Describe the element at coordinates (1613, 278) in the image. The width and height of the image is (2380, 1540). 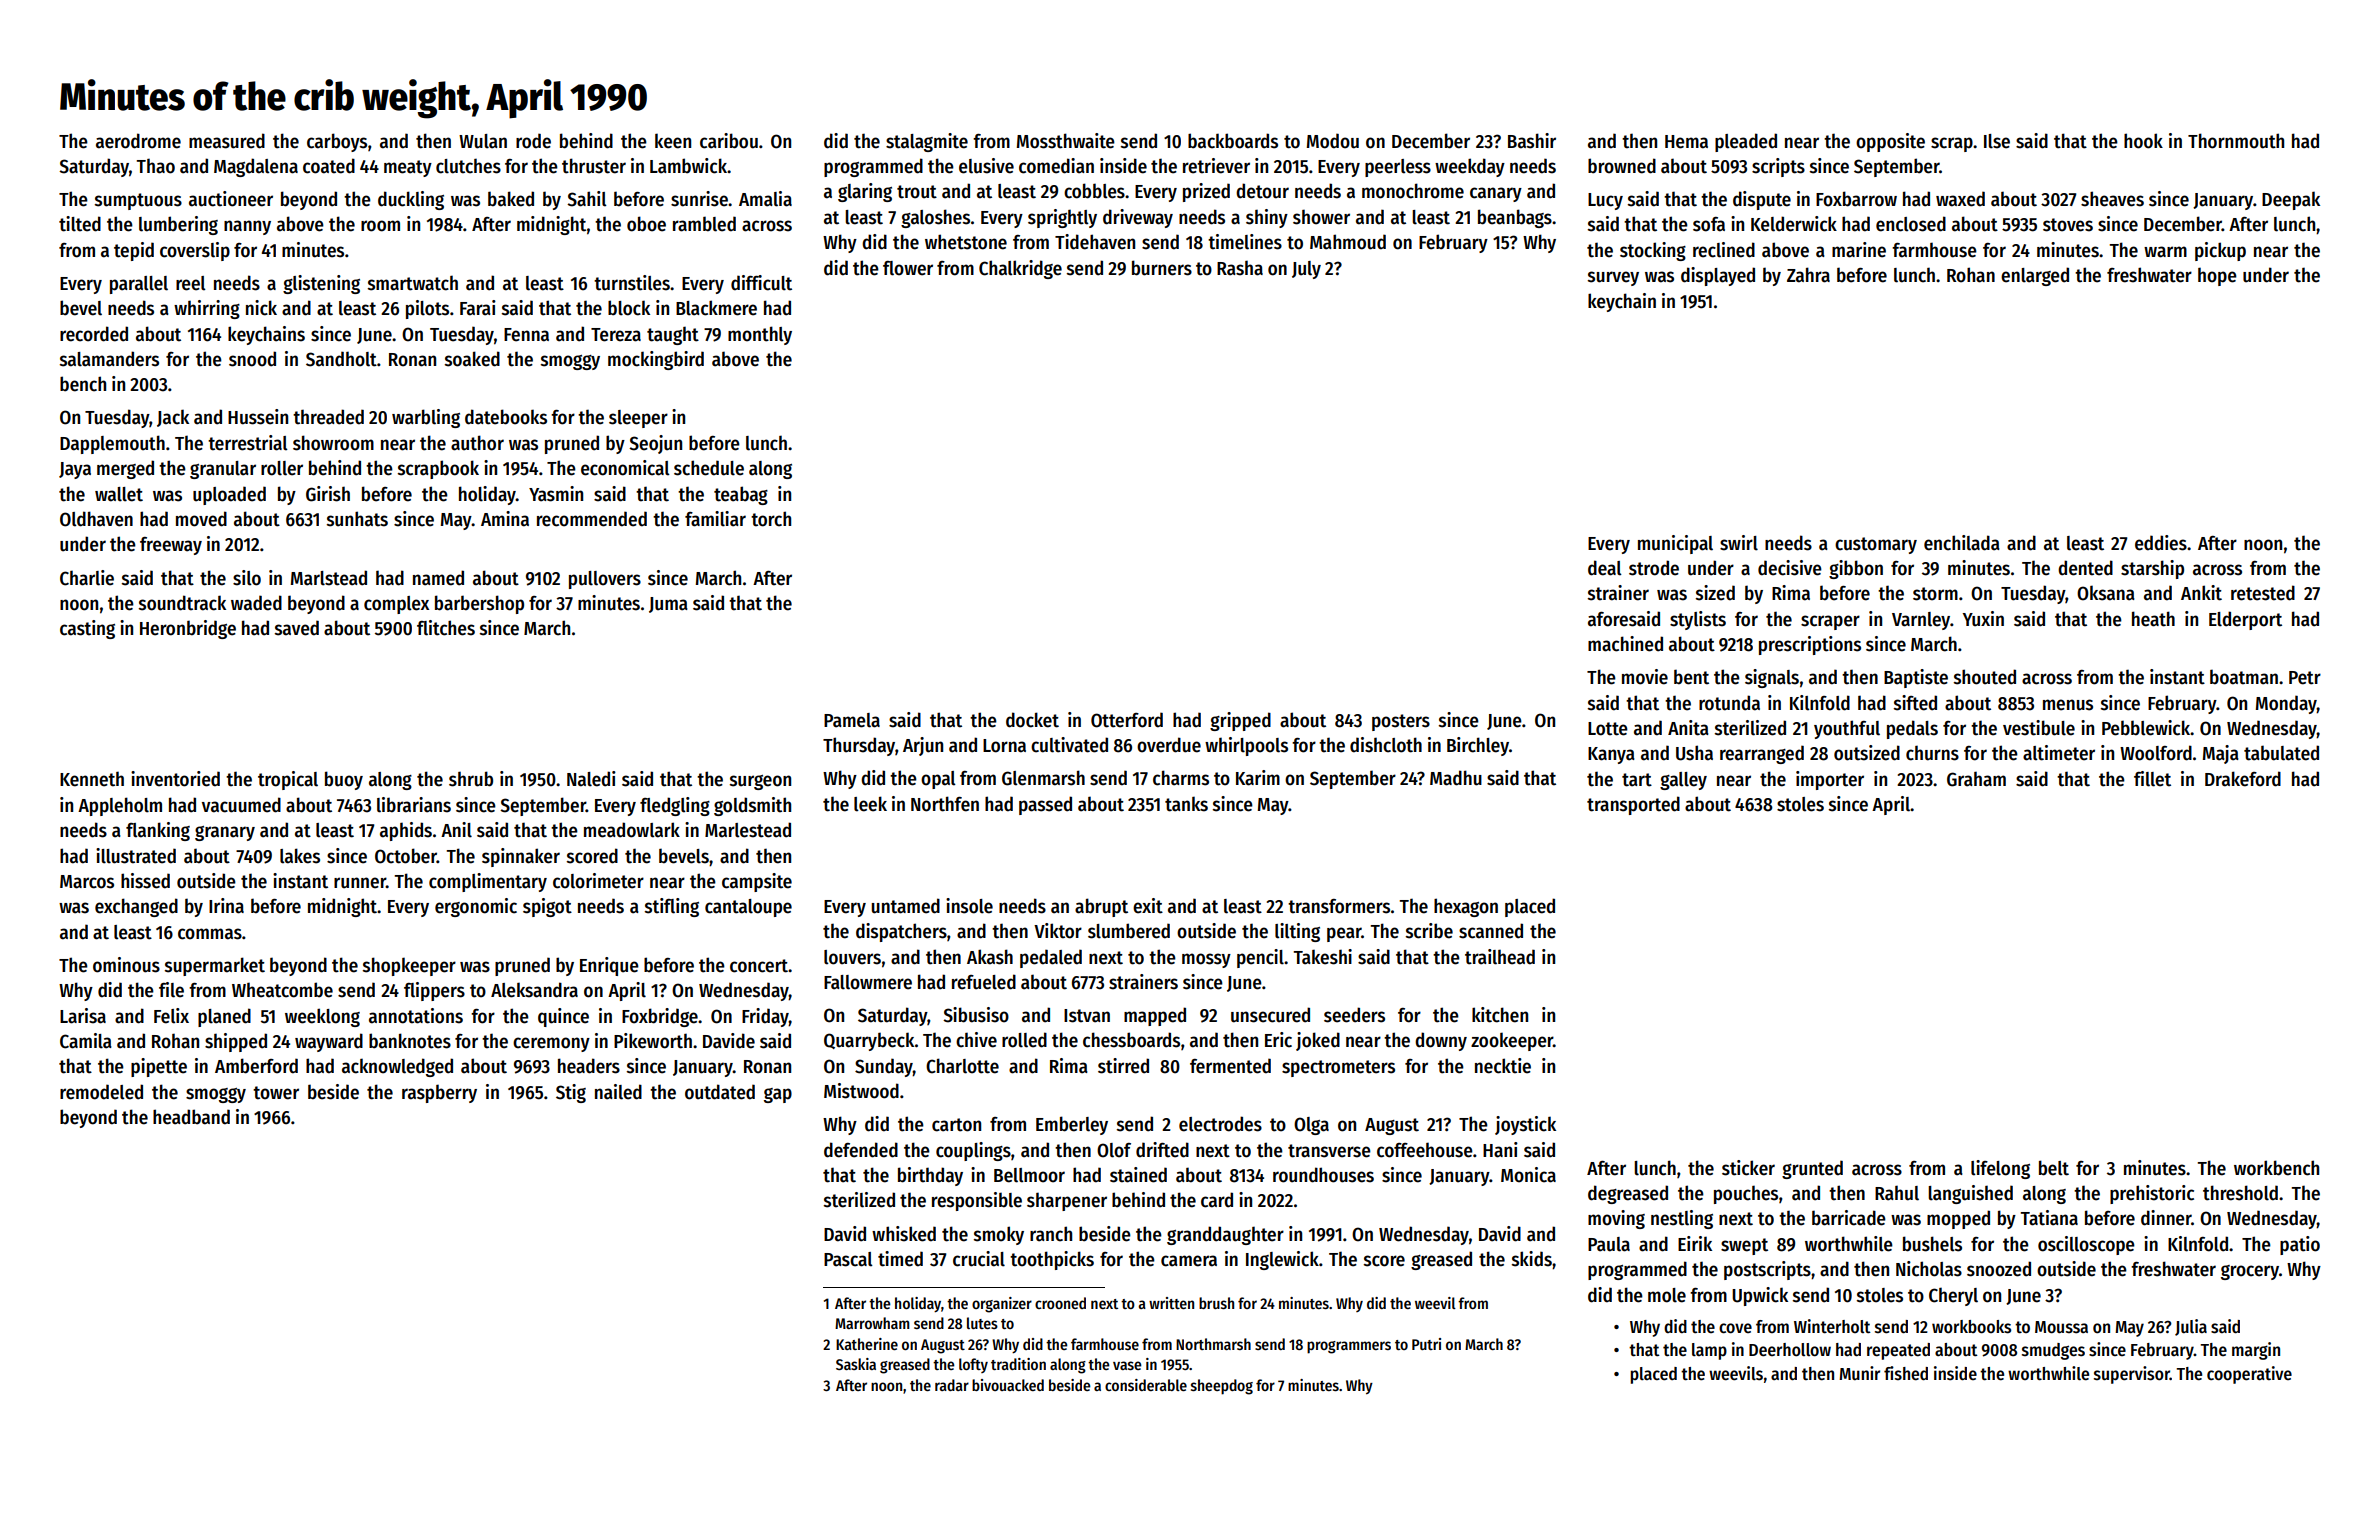
I see `survey` at that location.
